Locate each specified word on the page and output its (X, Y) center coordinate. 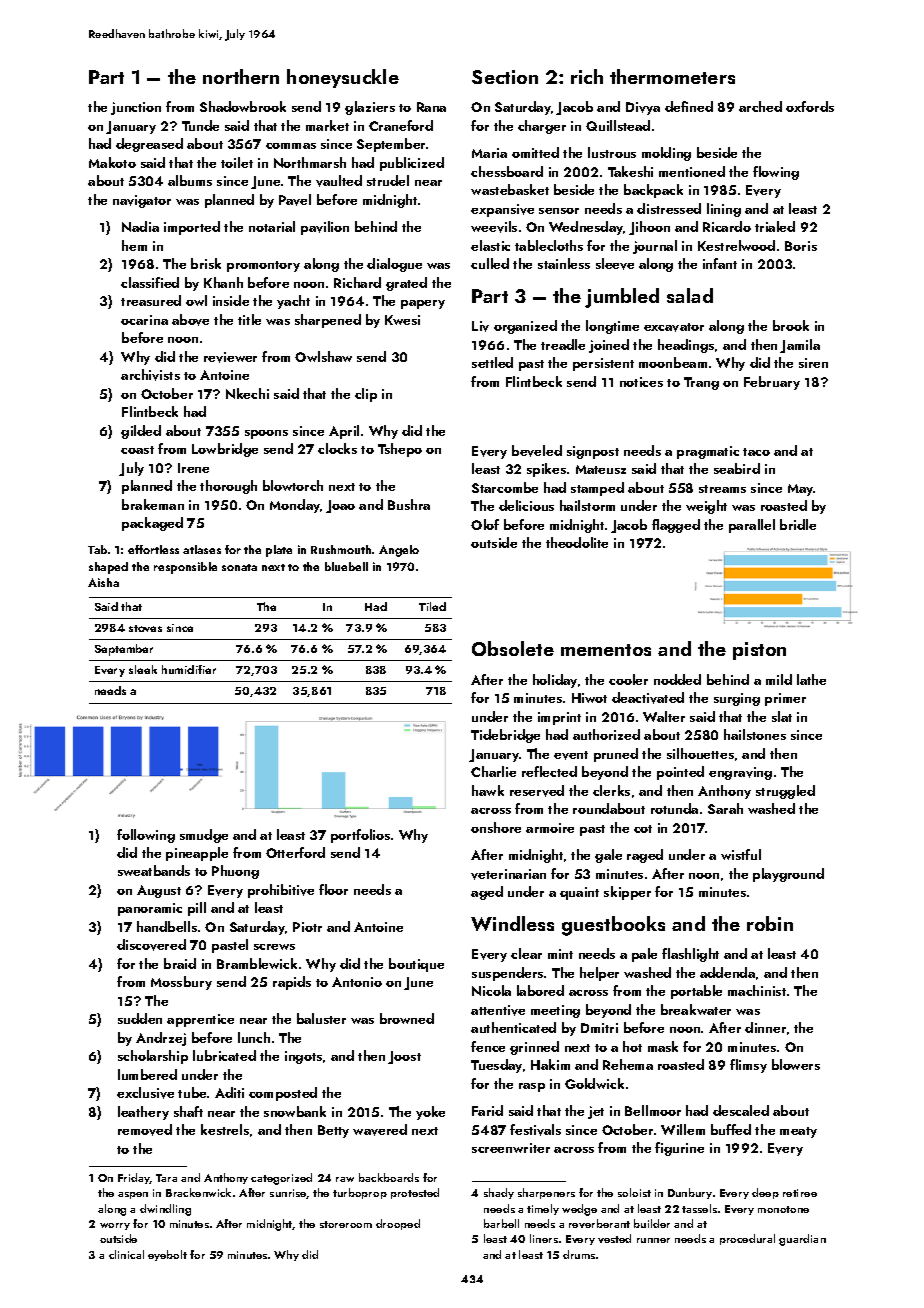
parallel (752, 526)
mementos (606, 650)
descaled (741, 1110)
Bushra (409, 504)
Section (505, 77)
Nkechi (247, 393)
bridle (798, 524)
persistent (603, 364)
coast (137, 450)
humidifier (189, 669)
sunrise (288, 1194)
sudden (140, 1018)
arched (760, 106)
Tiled (432, 606)
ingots (303, 1057)
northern (241, 76)
